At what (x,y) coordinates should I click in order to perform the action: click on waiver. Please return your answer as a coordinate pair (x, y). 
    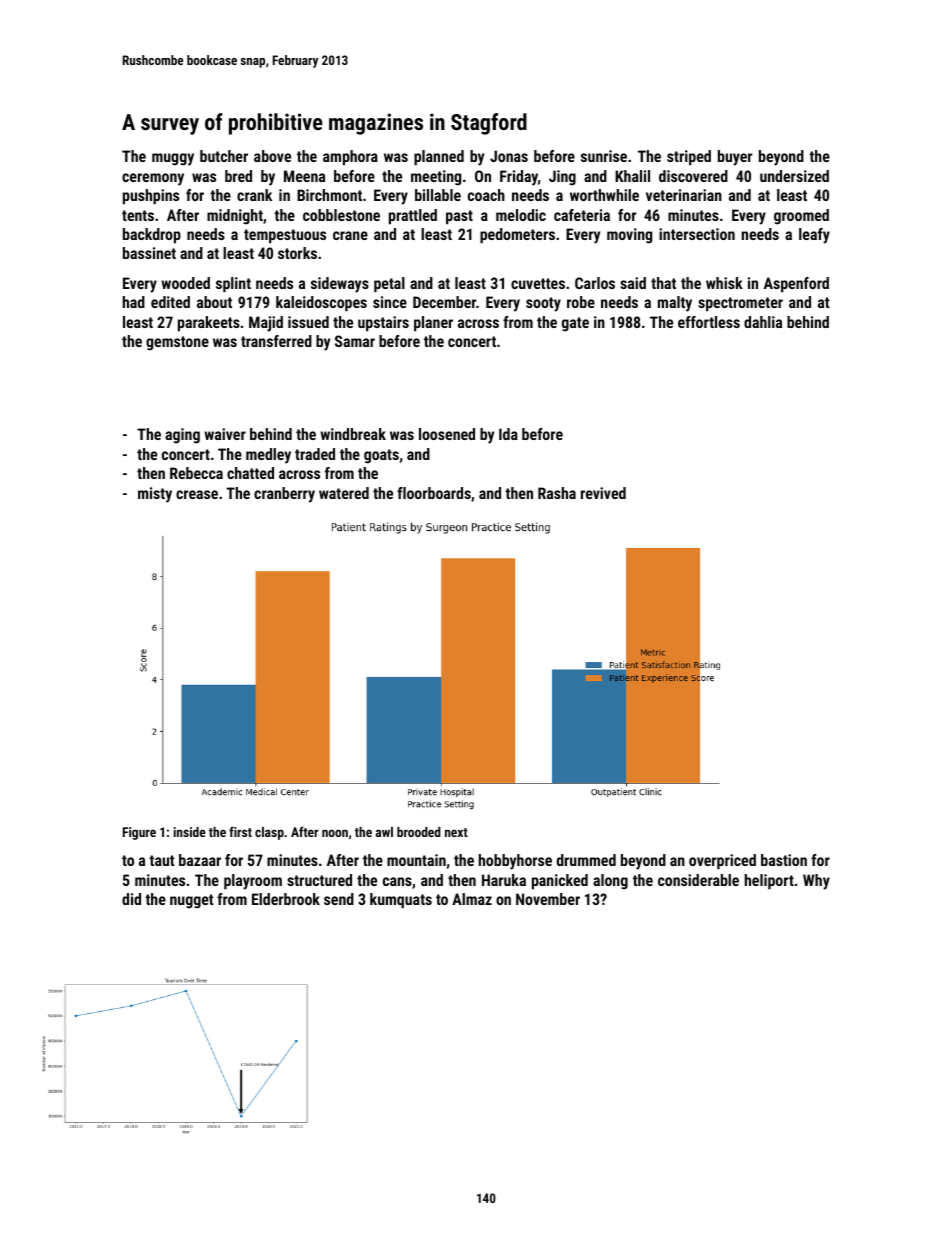
    Looking at the image, I should click on (225, 434).
